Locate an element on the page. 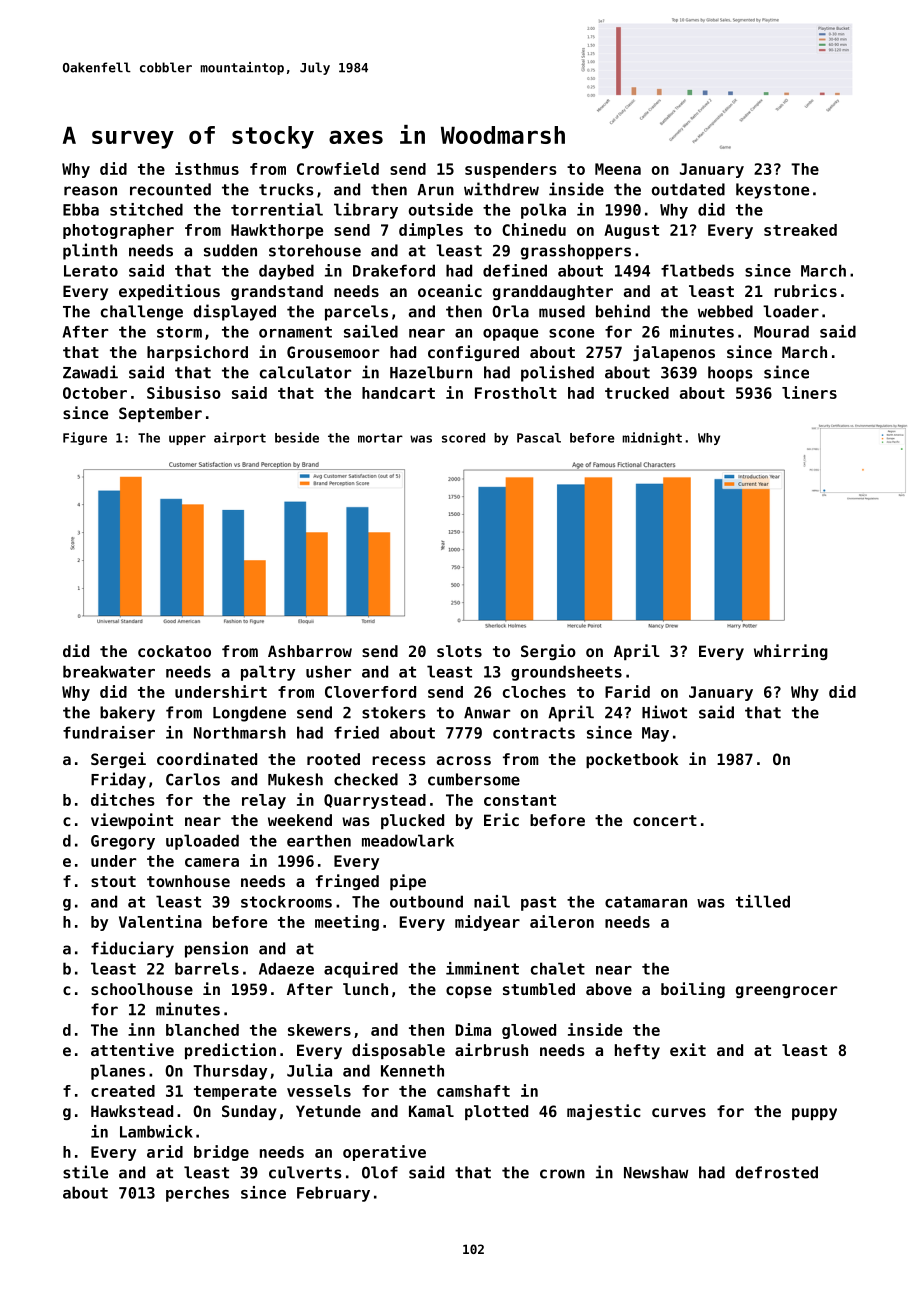 This page has width=924, height=1308. library is located at coordinates (366, 211).
